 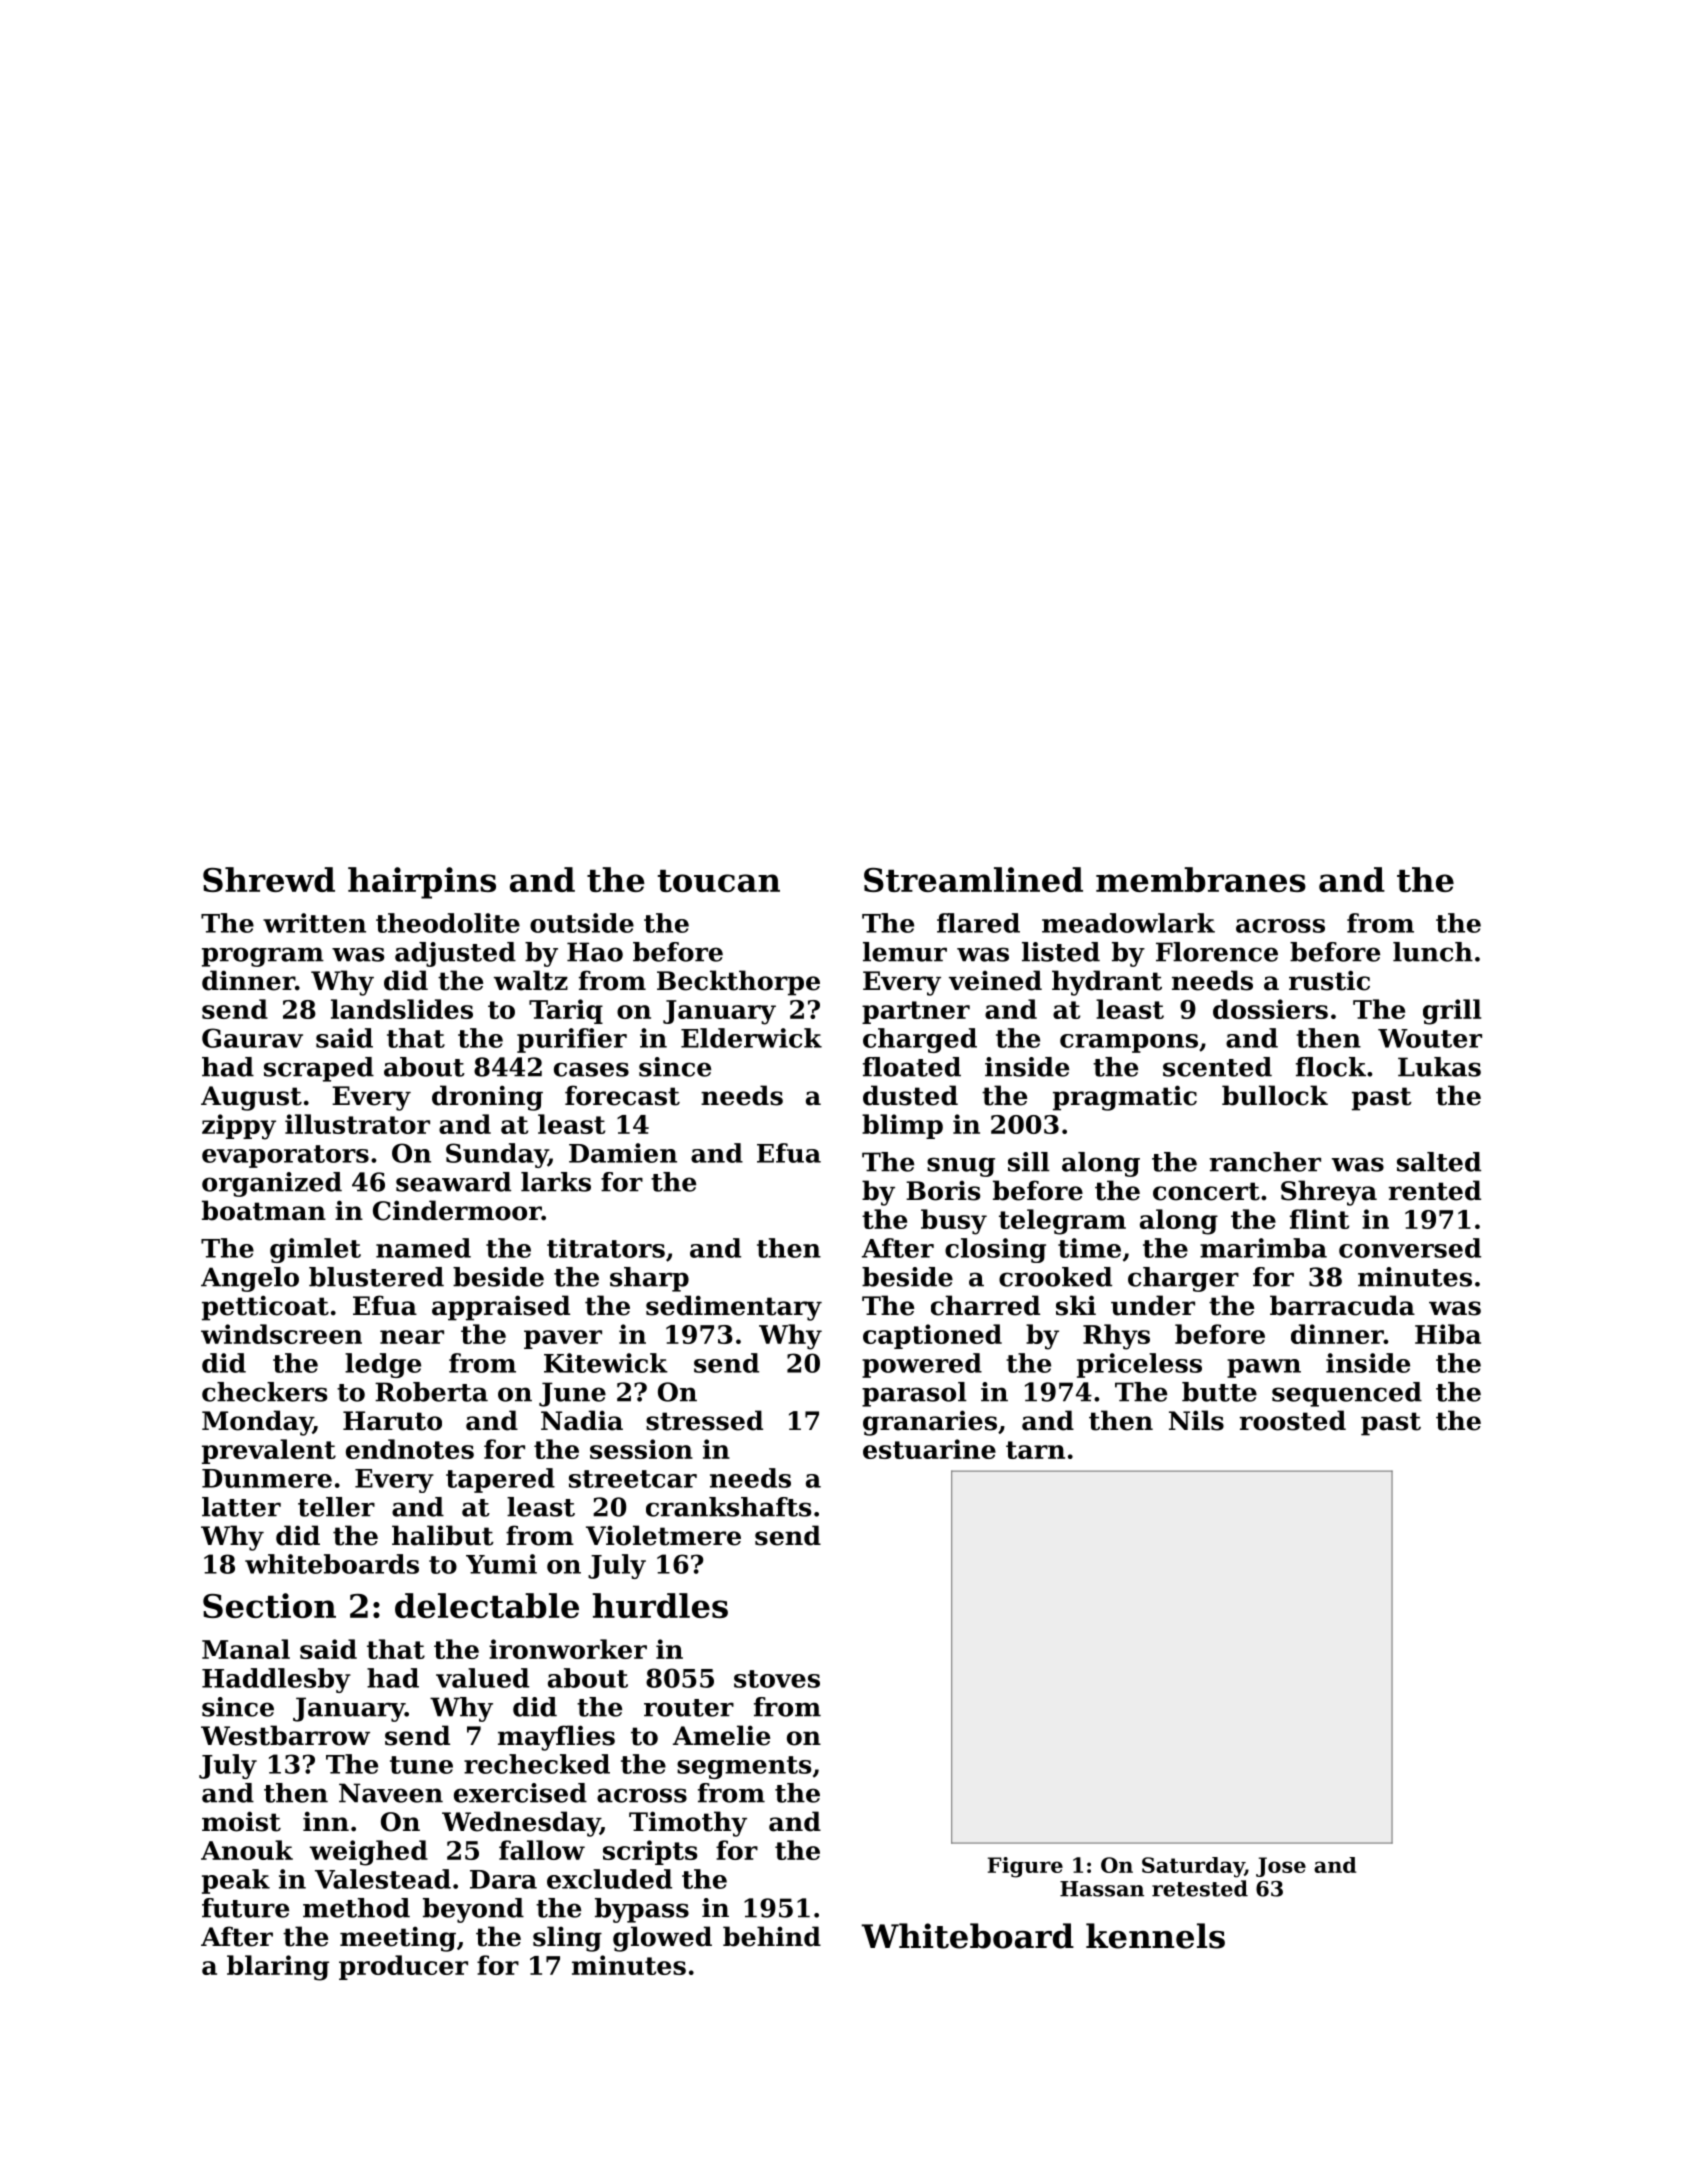 What do you see at coordinates (269, 879) in the image?
I see `Shrewd` at bounding box center [269, 879].
